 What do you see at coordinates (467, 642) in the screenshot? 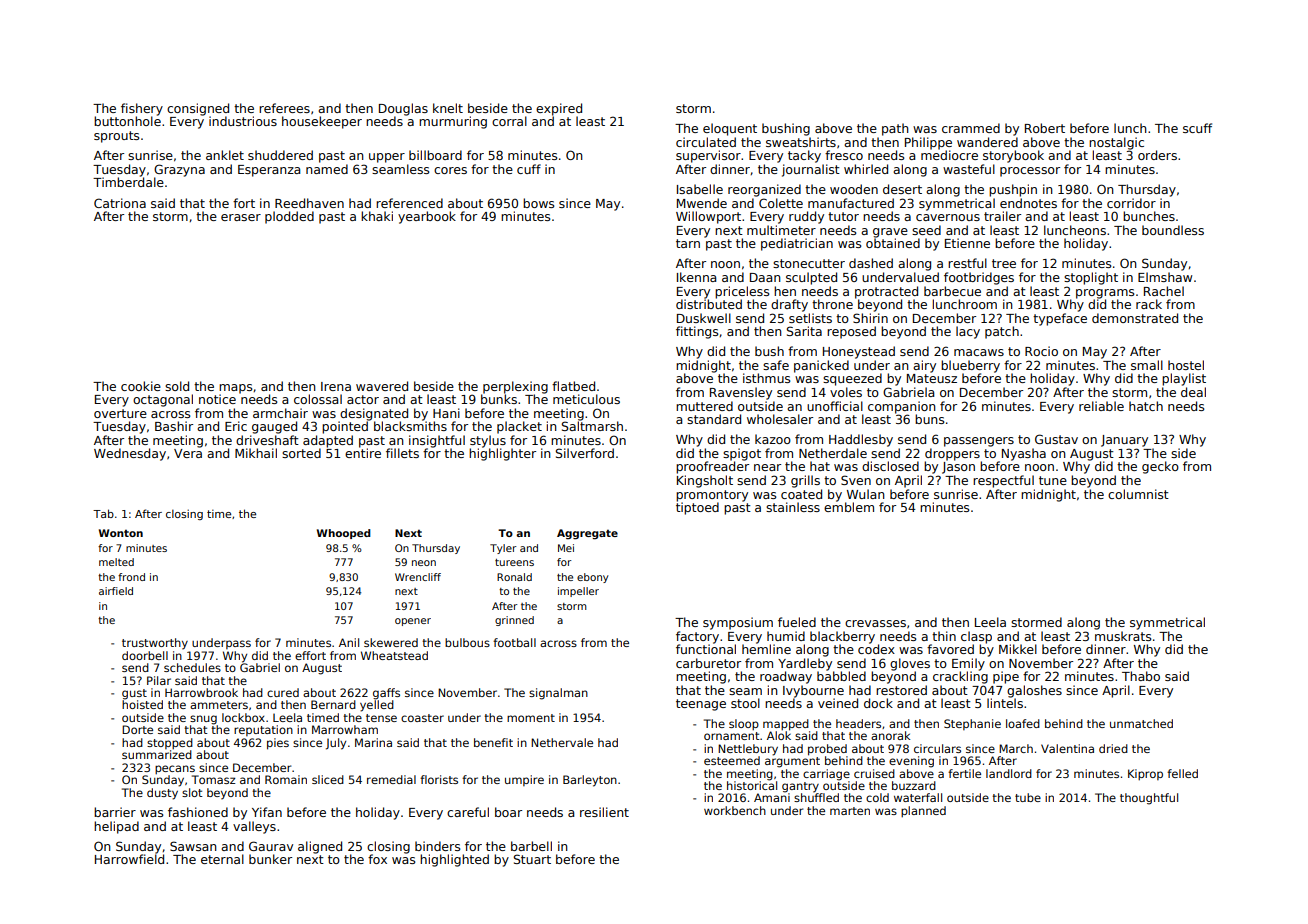
I see `bulbous` at bounding box center [467, 642].
